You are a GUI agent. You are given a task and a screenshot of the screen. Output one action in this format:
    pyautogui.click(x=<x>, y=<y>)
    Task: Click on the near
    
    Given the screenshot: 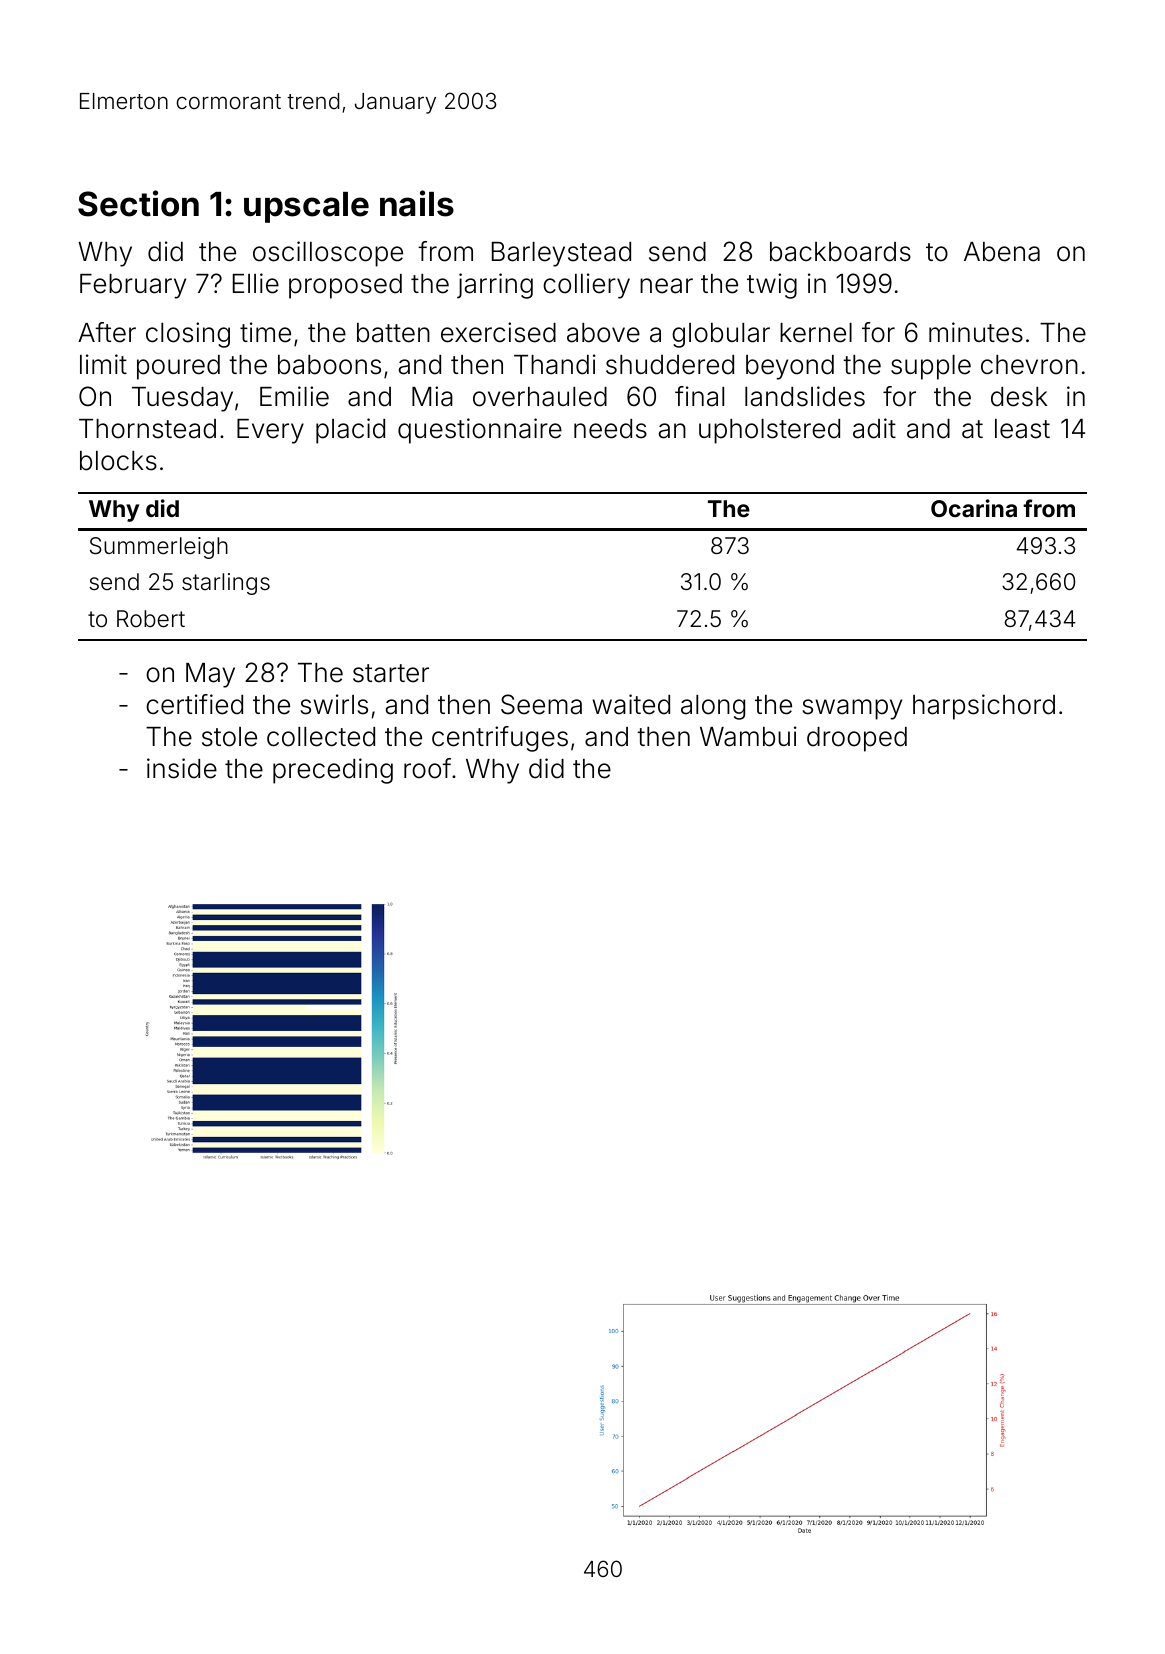 What is the action you would take?
    pyautogui.click(x=666, y=286)
